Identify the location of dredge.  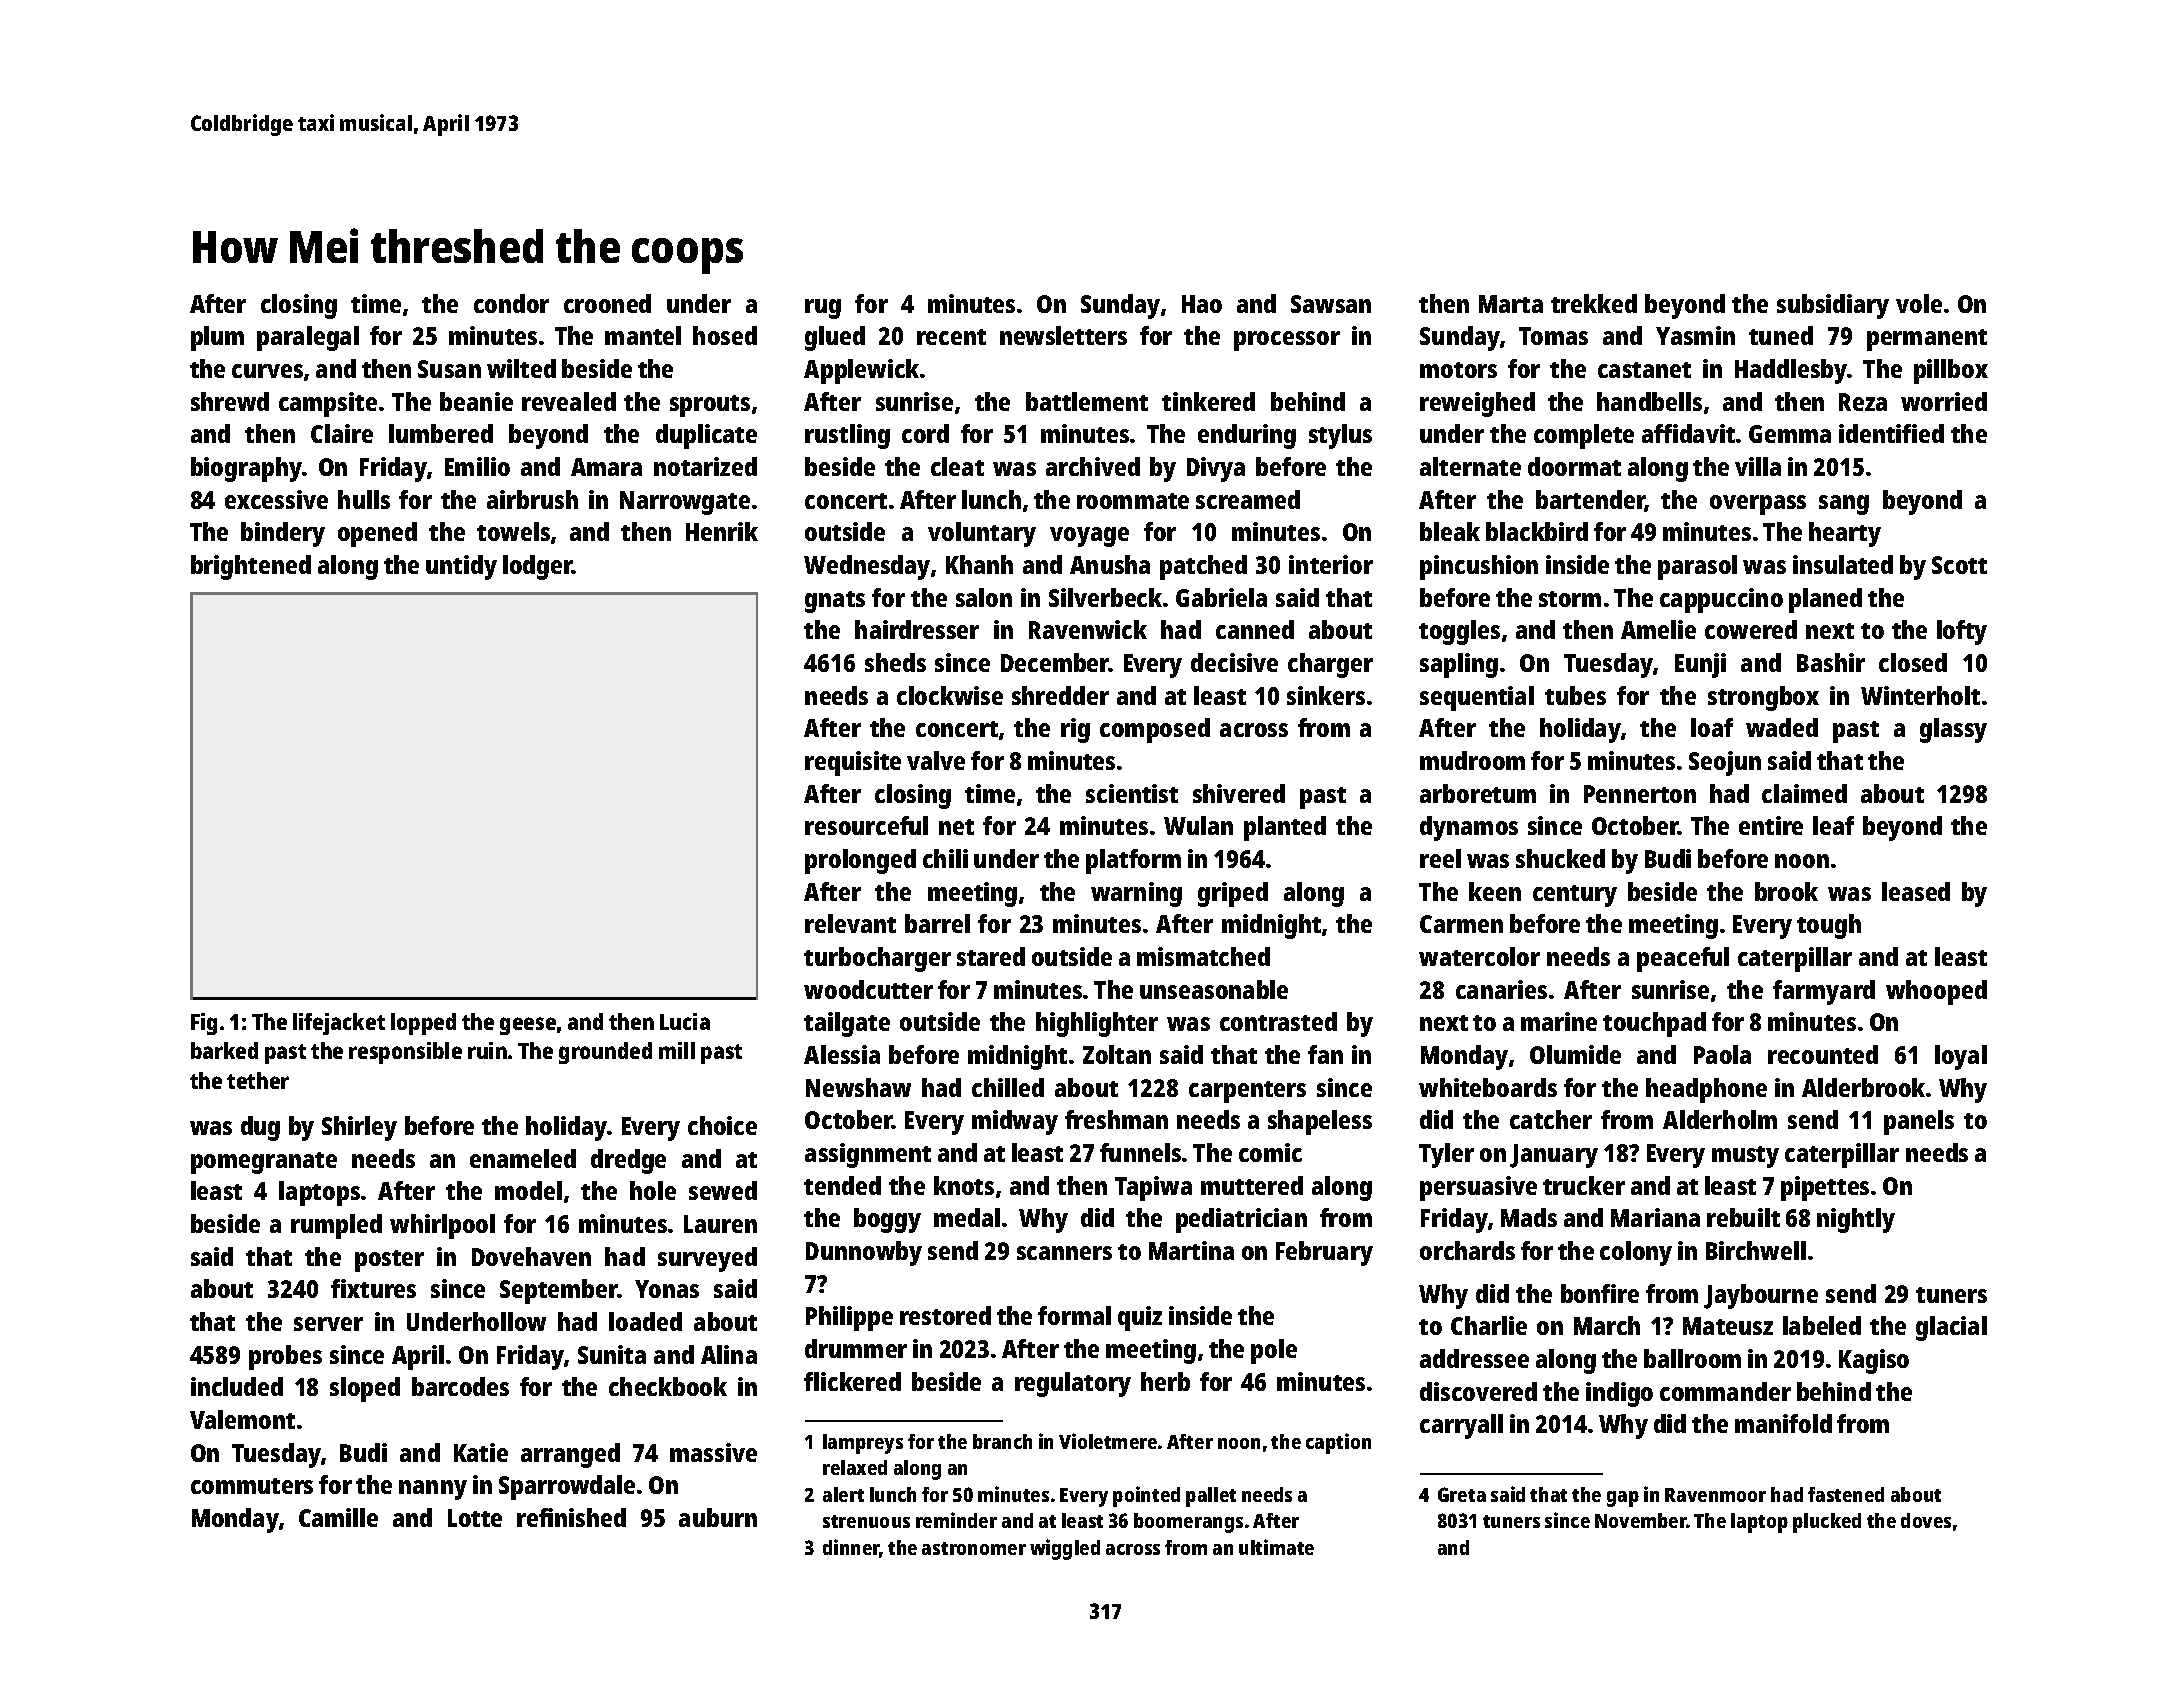
(628, 1161).
